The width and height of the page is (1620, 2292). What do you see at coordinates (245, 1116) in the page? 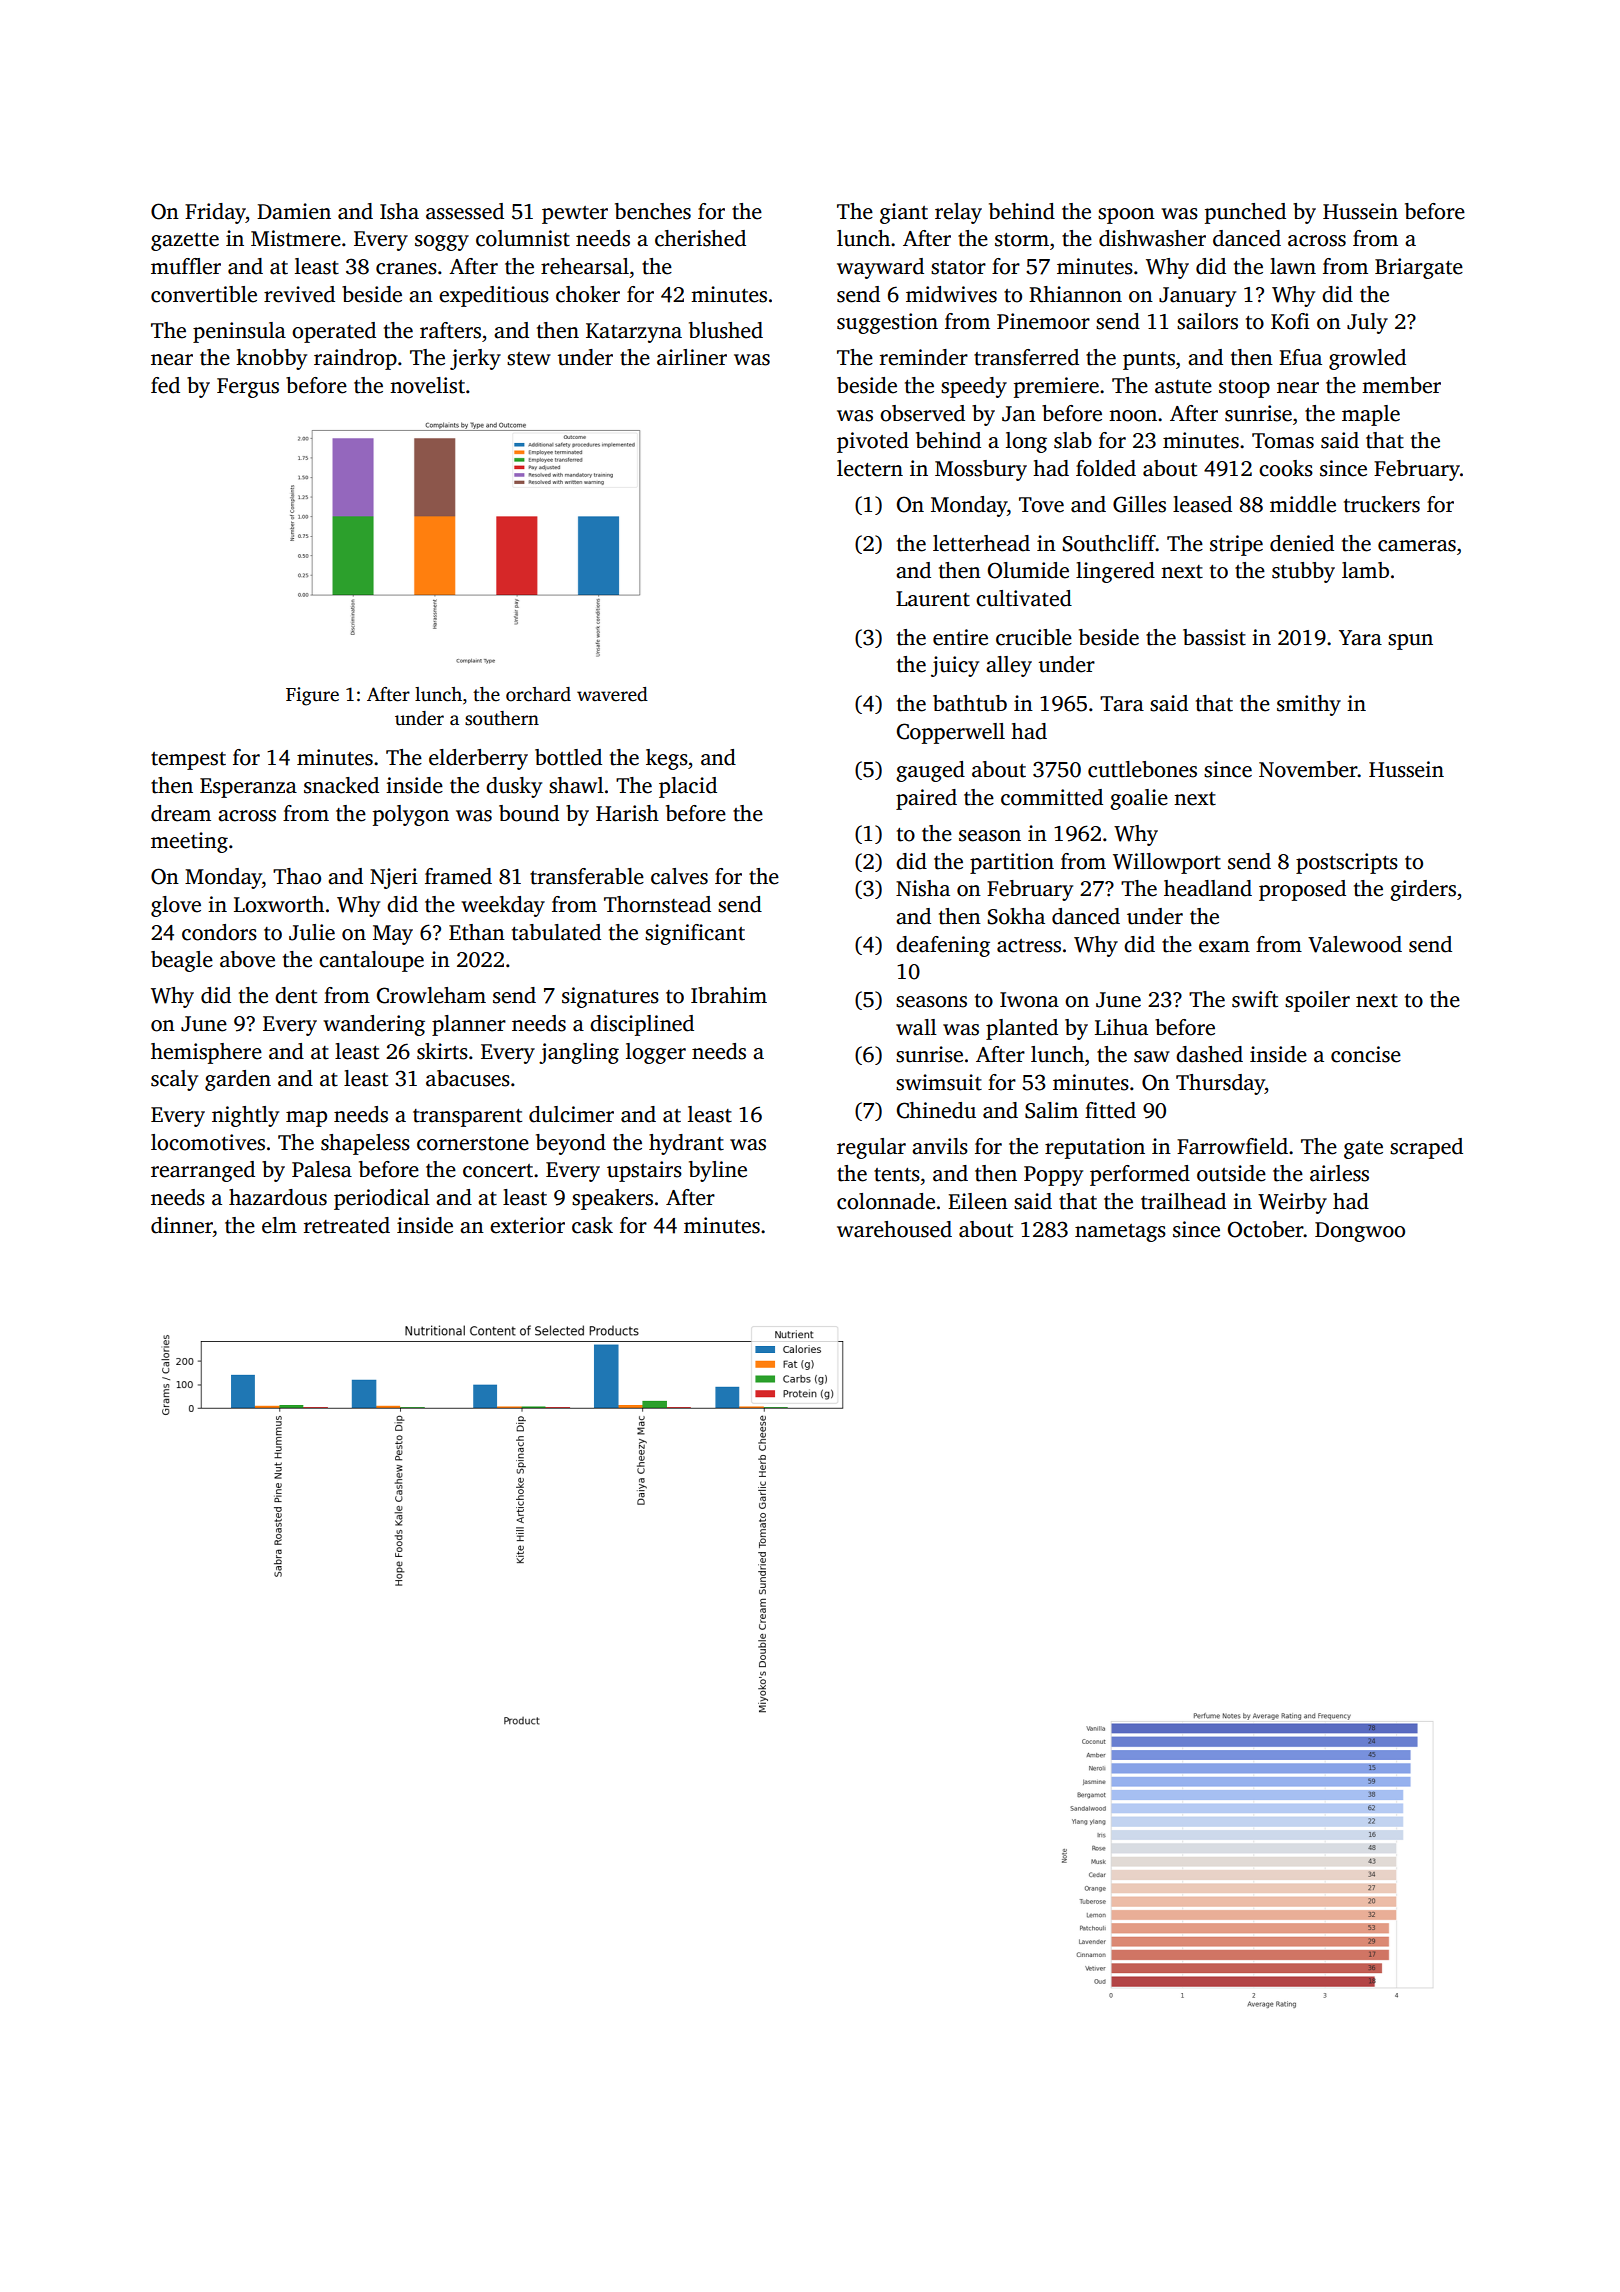
I see `nightly` at bounding box center [245, 1116].
